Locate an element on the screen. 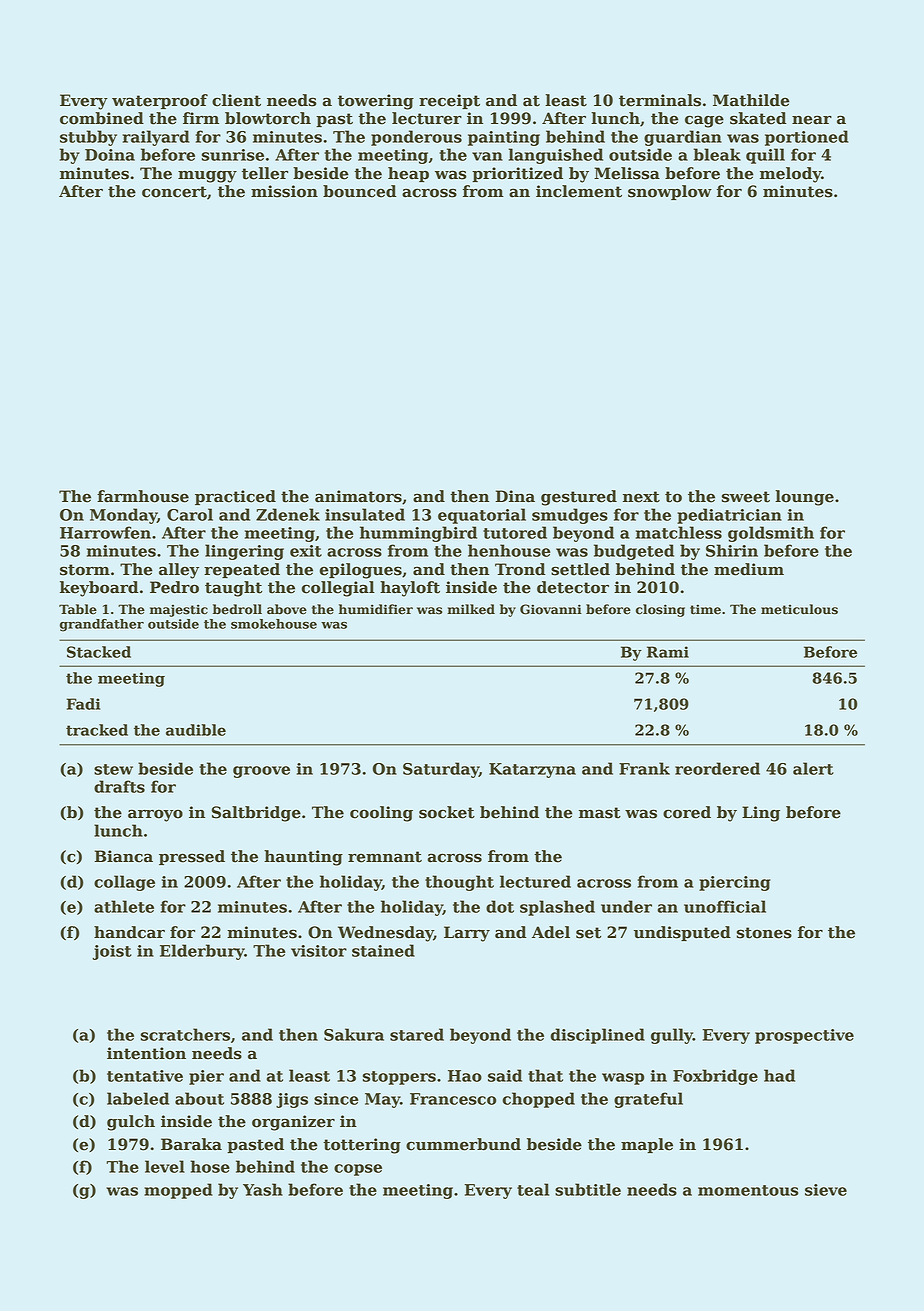  sunrise is located at coordinates (233, 155).
